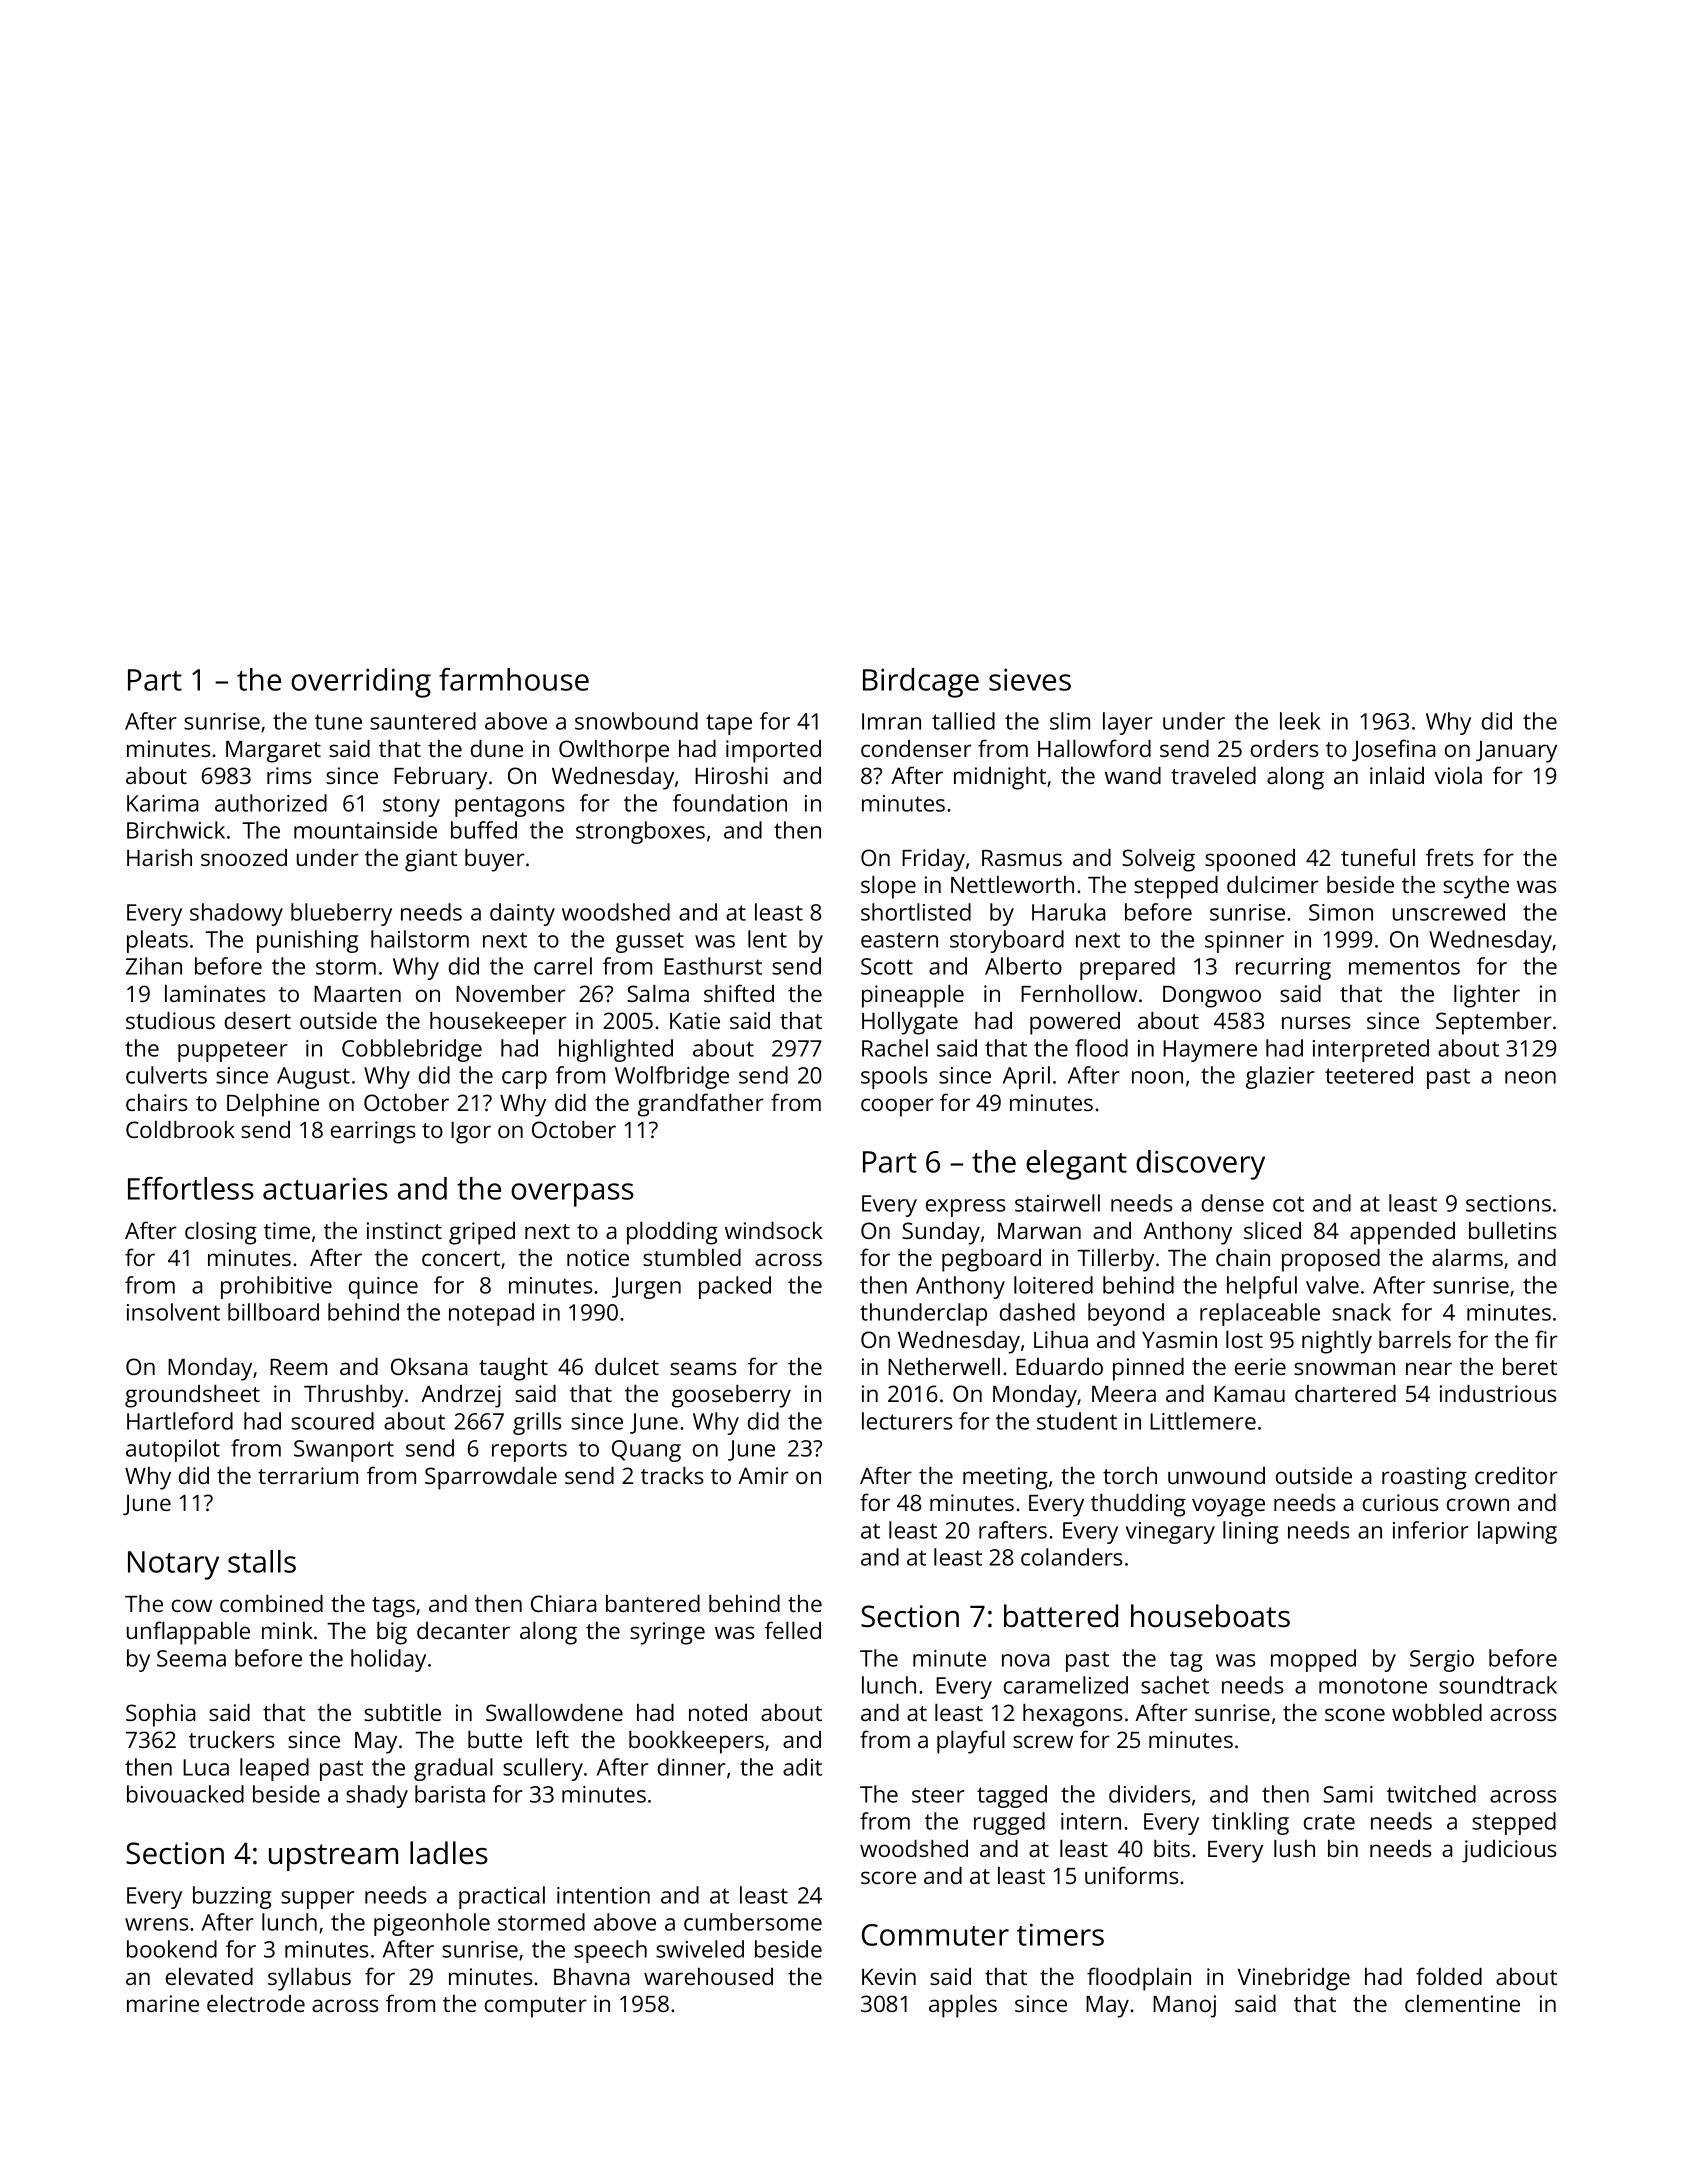  I want to click on desert, so click(258, 1020).
